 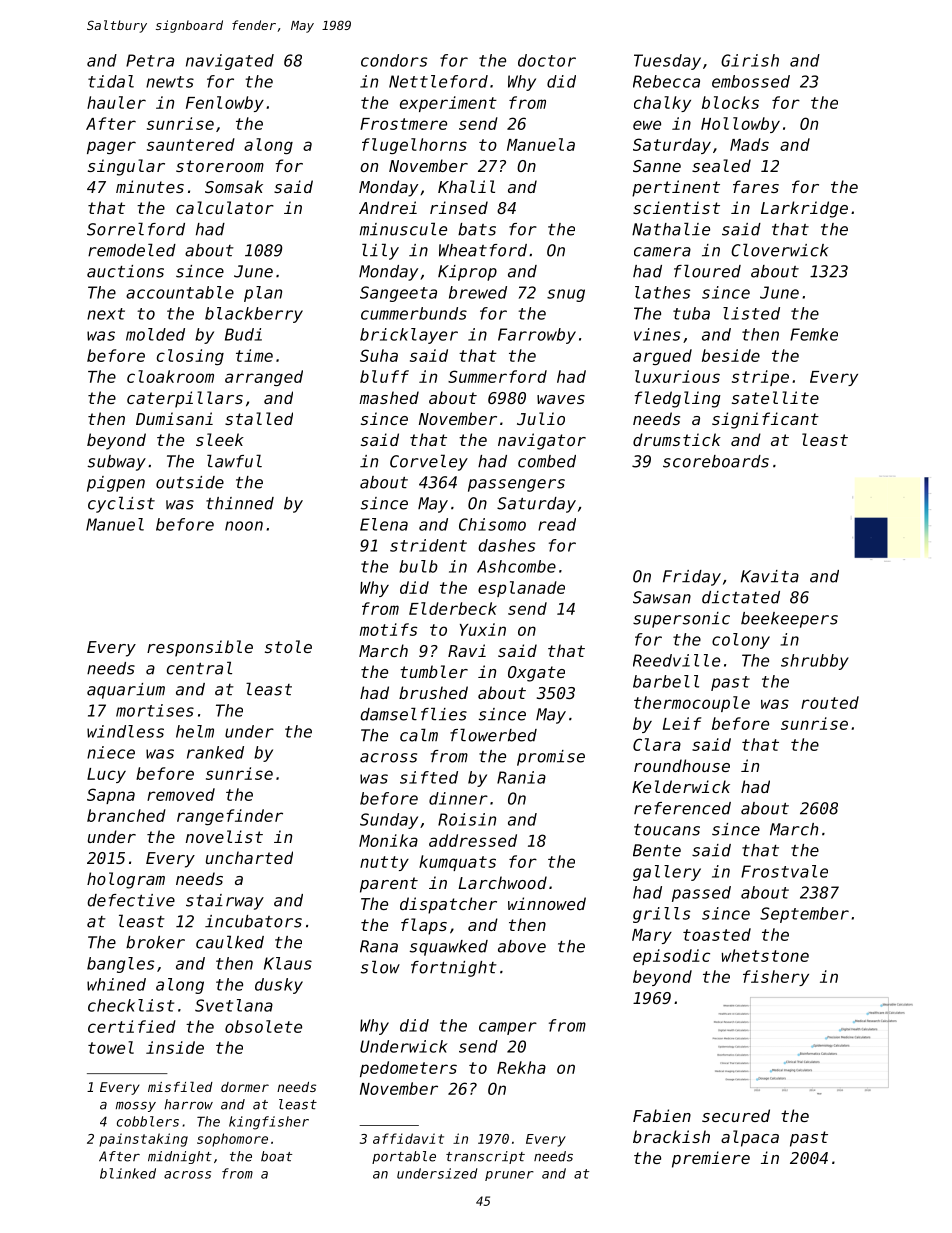 What do you see at coordinates (419, 735) in the image?
I see `calm` at bounding box center [419, 735].
